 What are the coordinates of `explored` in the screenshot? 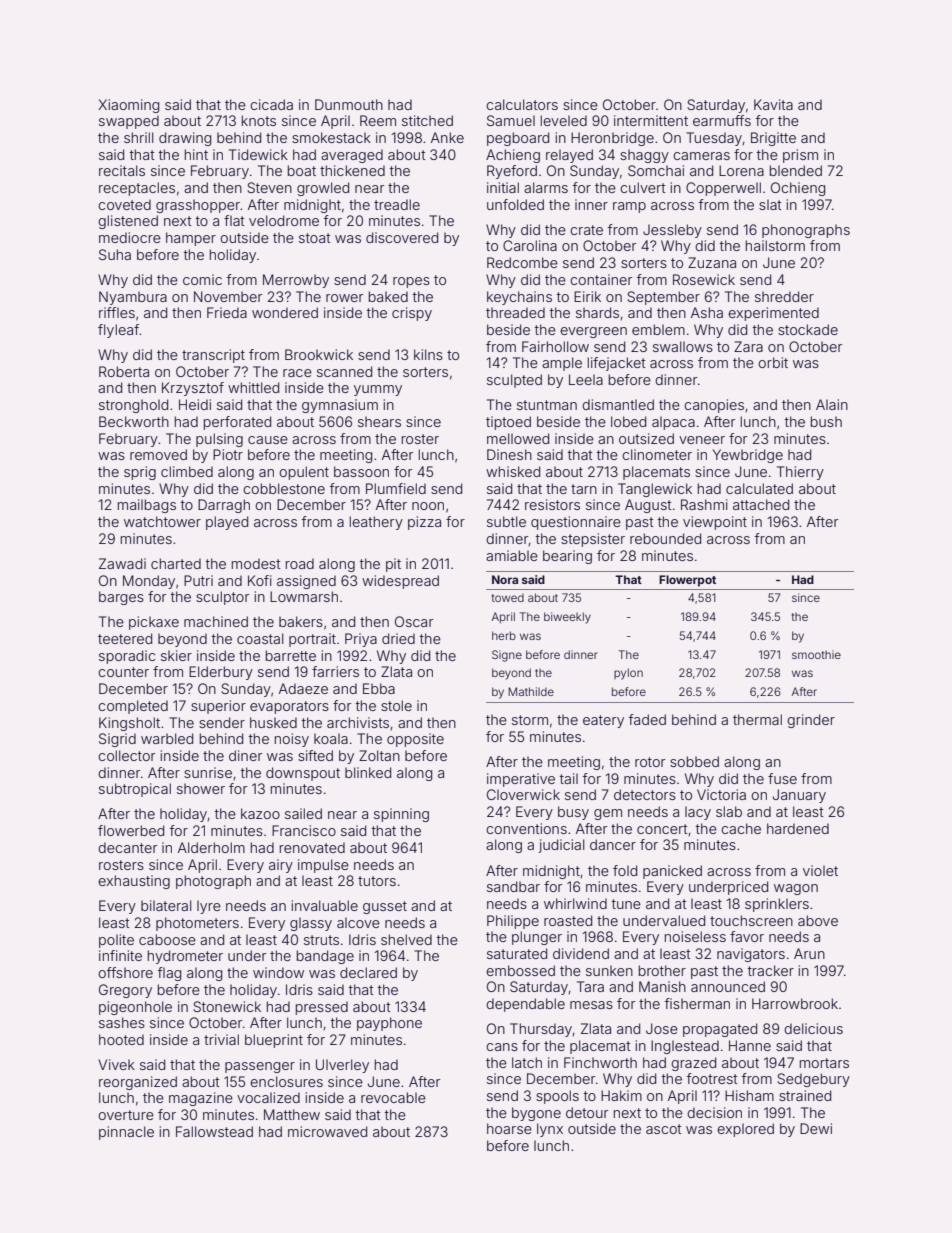 It's located at (745, 1130).
